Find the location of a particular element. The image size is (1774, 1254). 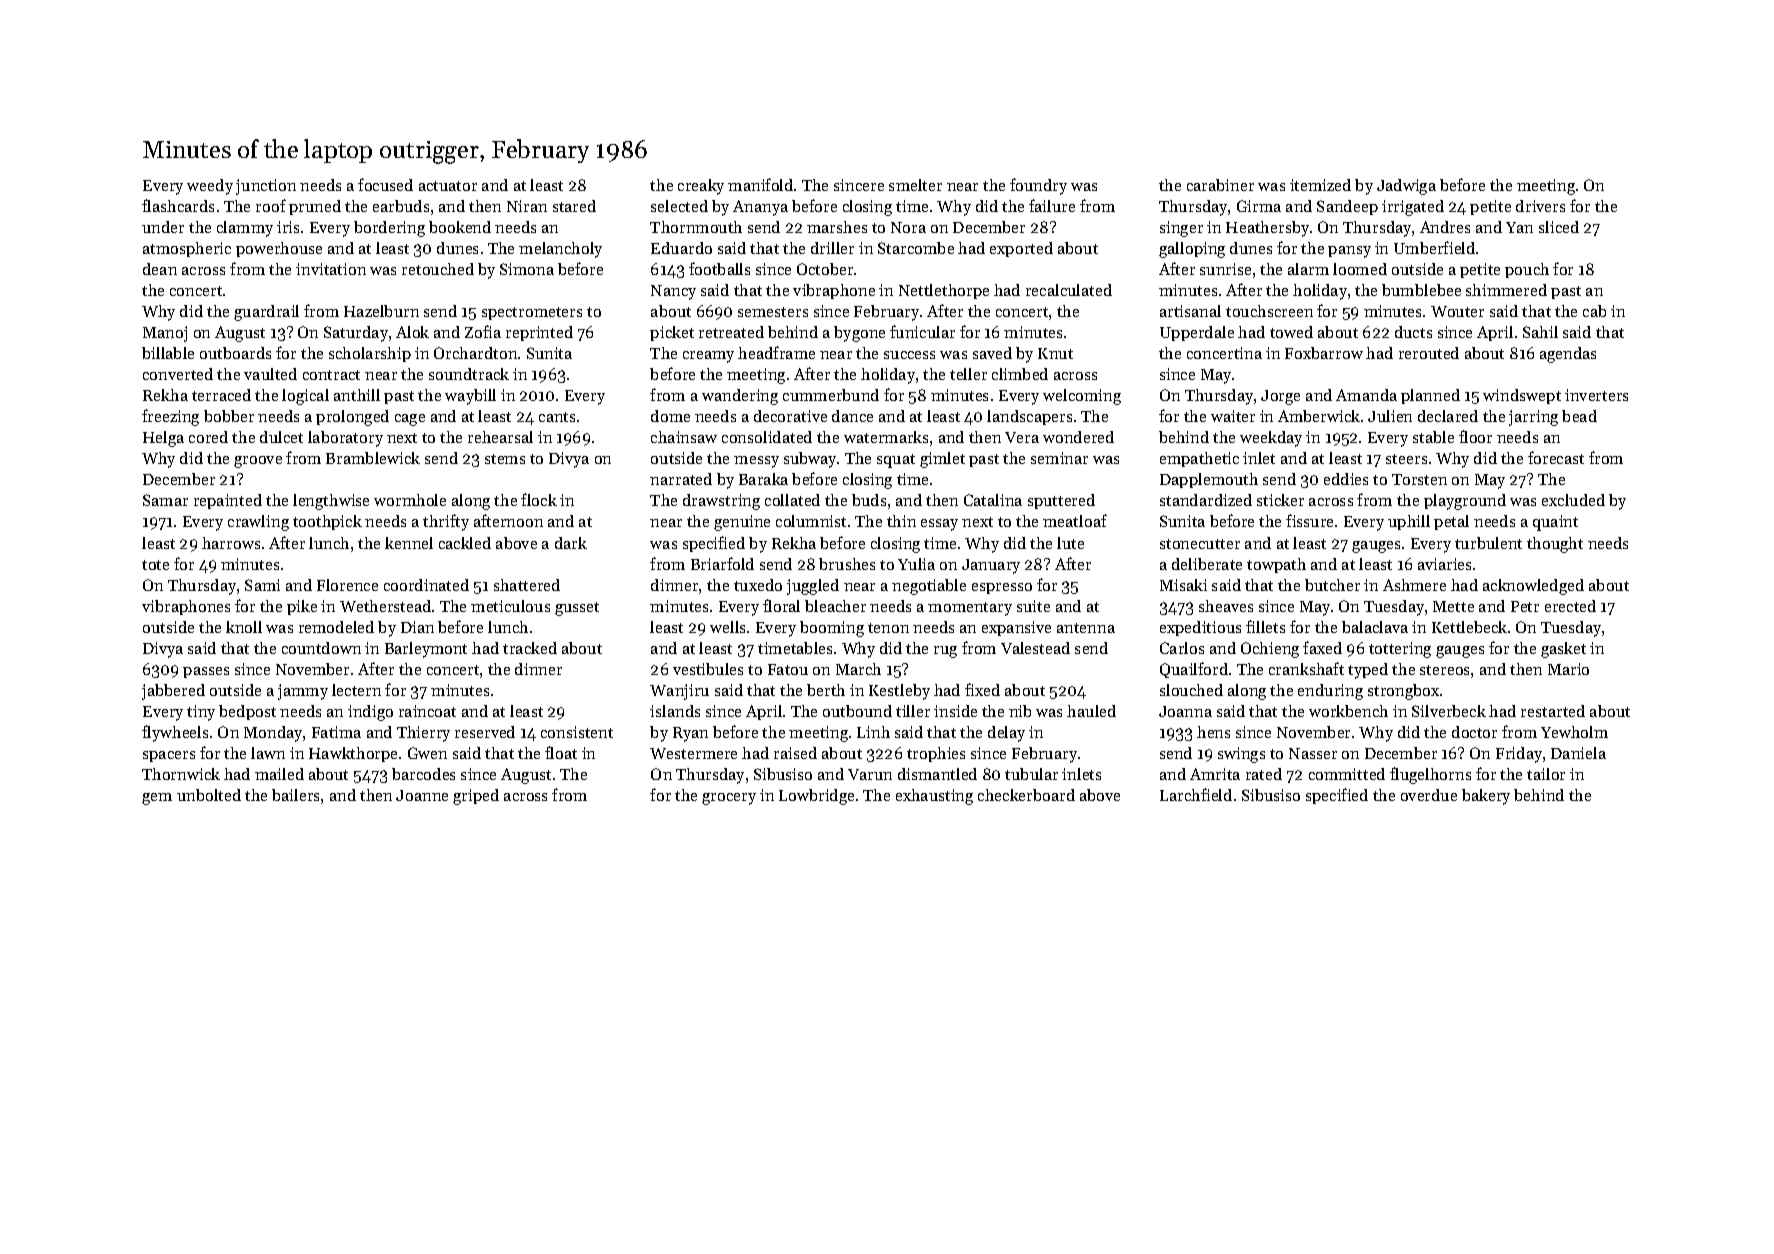

Thornmouth is located at coordinates (696, 227).
